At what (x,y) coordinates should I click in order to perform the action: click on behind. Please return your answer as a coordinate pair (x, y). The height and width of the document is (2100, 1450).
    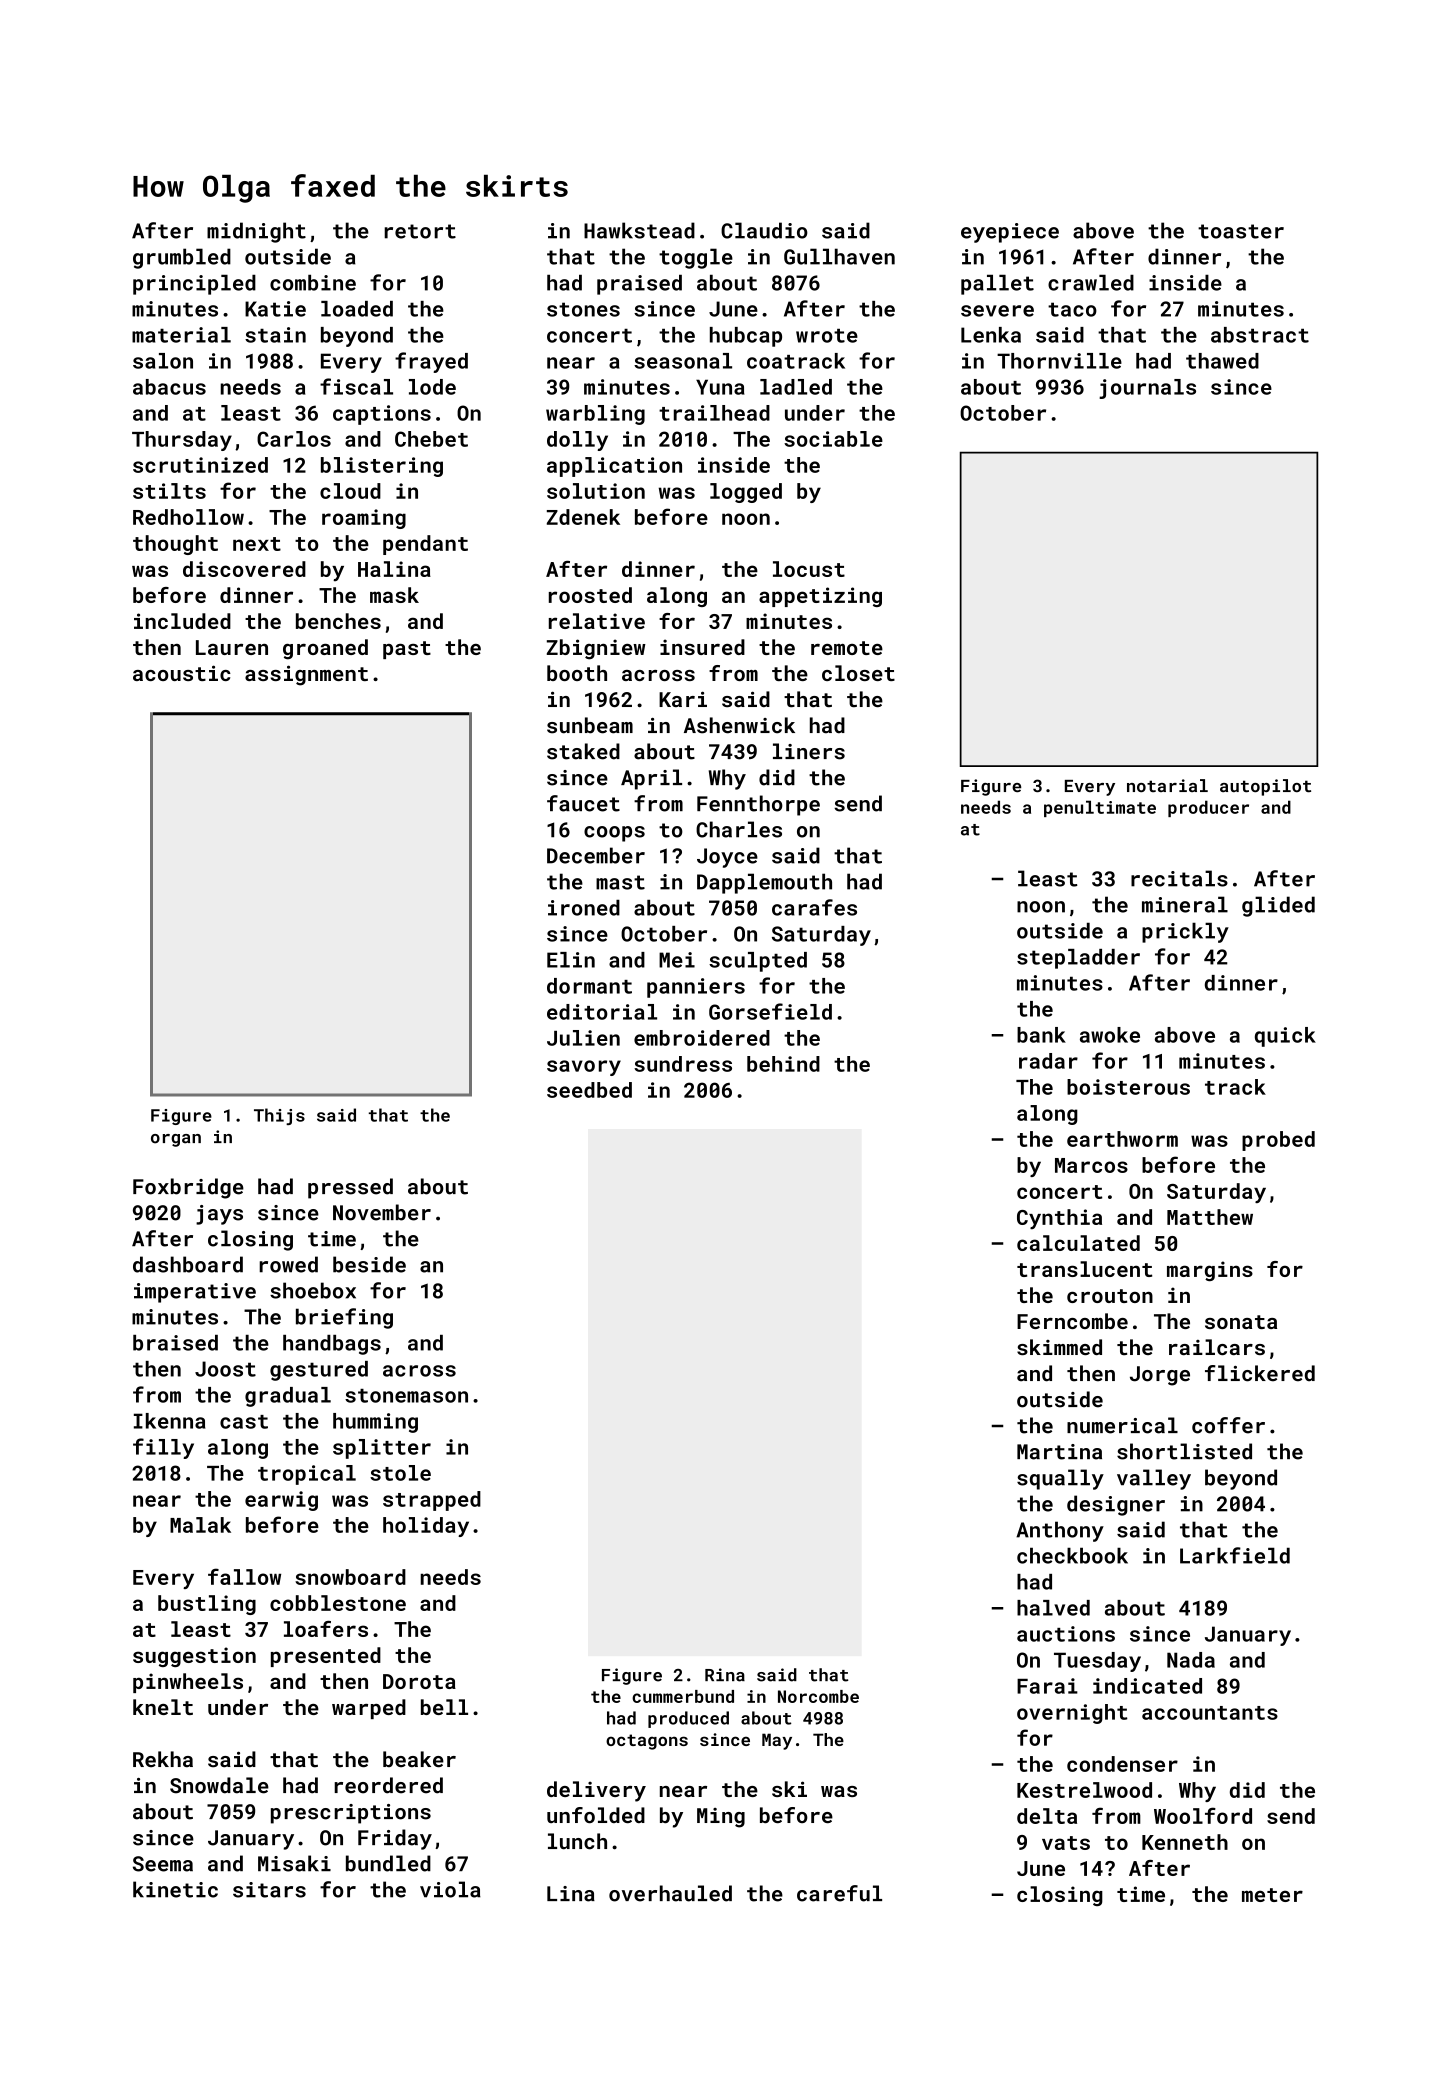
    Looking at the image, I should click on (783, 1064).
